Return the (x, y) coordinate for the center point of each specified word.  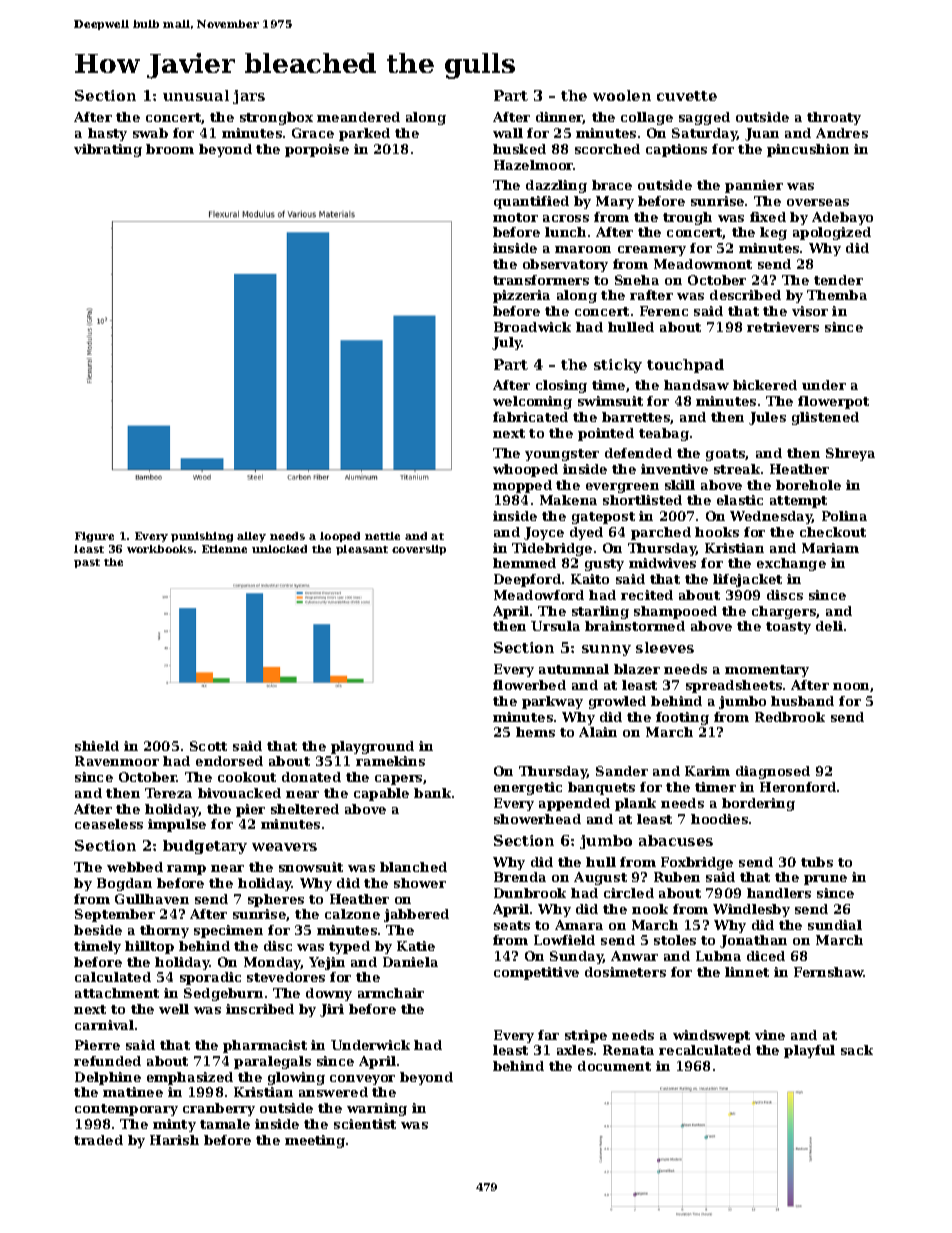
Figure (94, 537)
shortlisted (642, 500)
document (614, 1066)
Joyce (544, 533)
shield (97, 746)
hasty (107, 134)
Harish (174, 1140)
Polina (844, 516)
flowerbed (529, 685)
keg (773, 233)
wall (508, 133)
